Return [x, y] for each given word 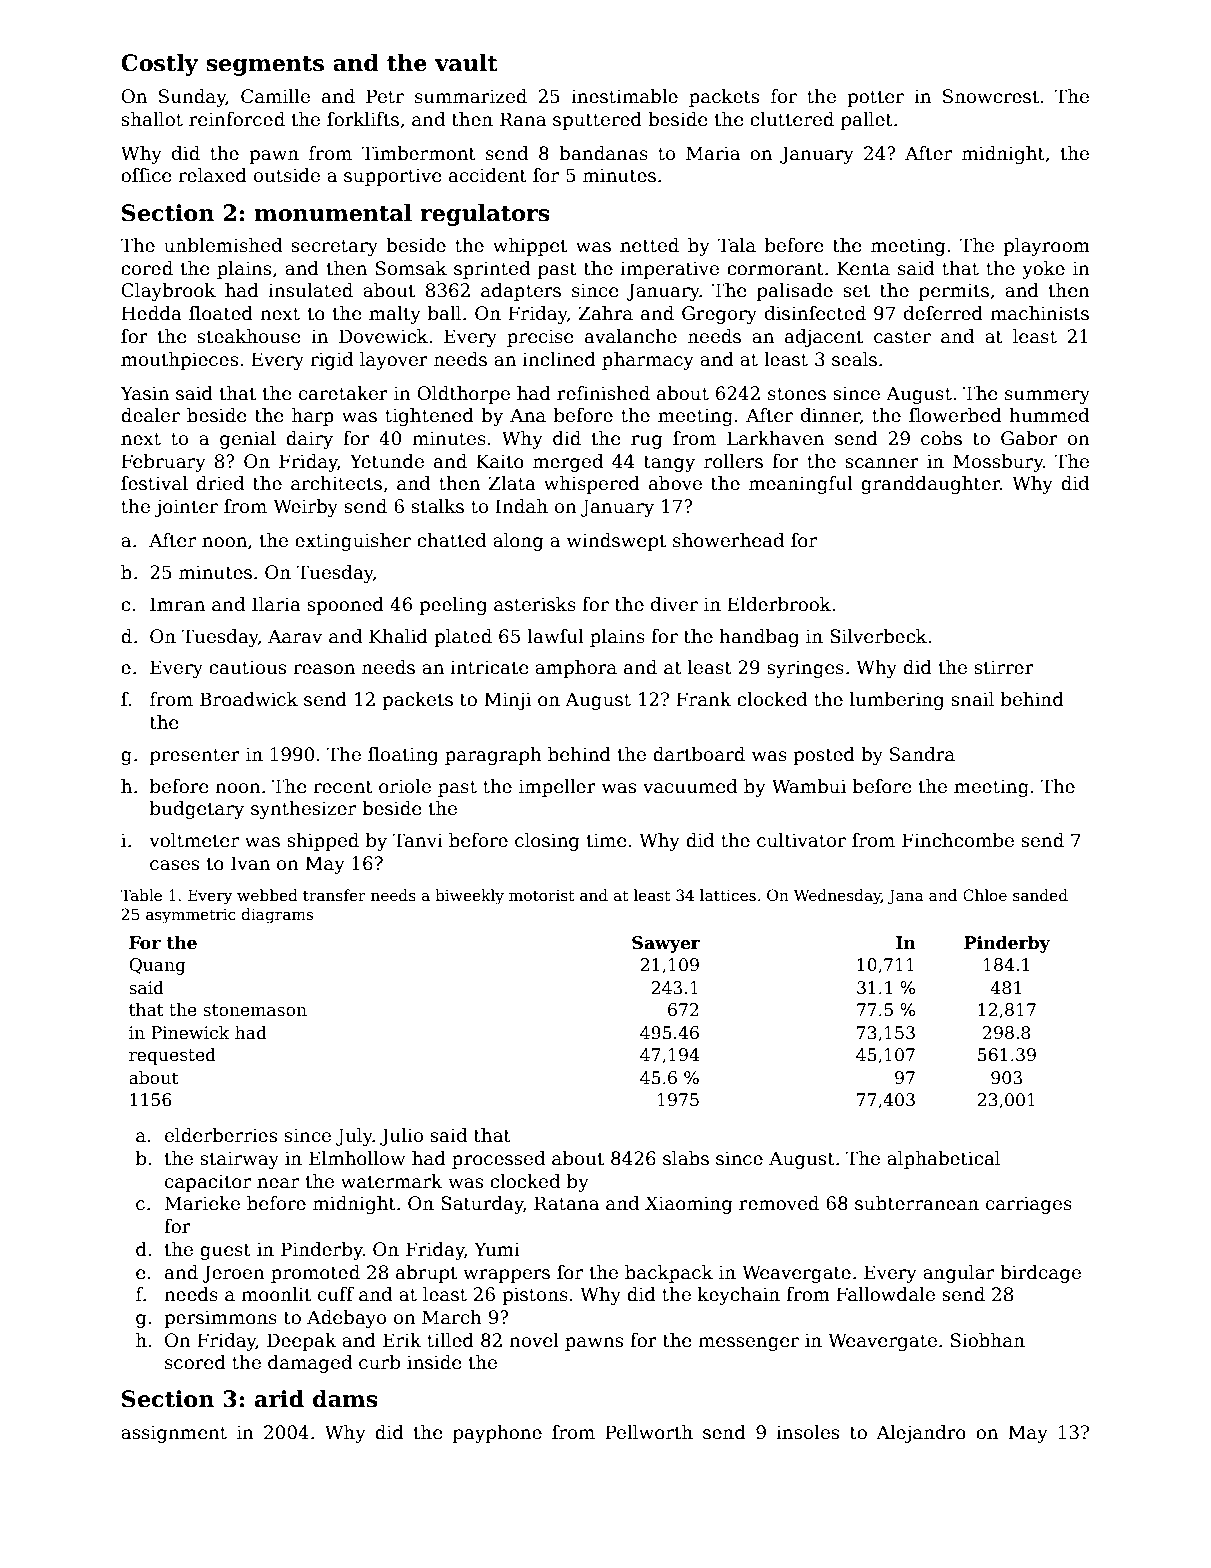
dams [345, 1399]
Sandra [922, 754]
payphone [497, 1434]
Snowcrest [991, 96]
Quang [157, 966]
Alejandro [921, 1434]
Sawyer [666, 944]
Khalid [398, 636]
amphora [576, 669]
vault [466, 63]
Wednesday [837, 897]
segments [265, 66]
